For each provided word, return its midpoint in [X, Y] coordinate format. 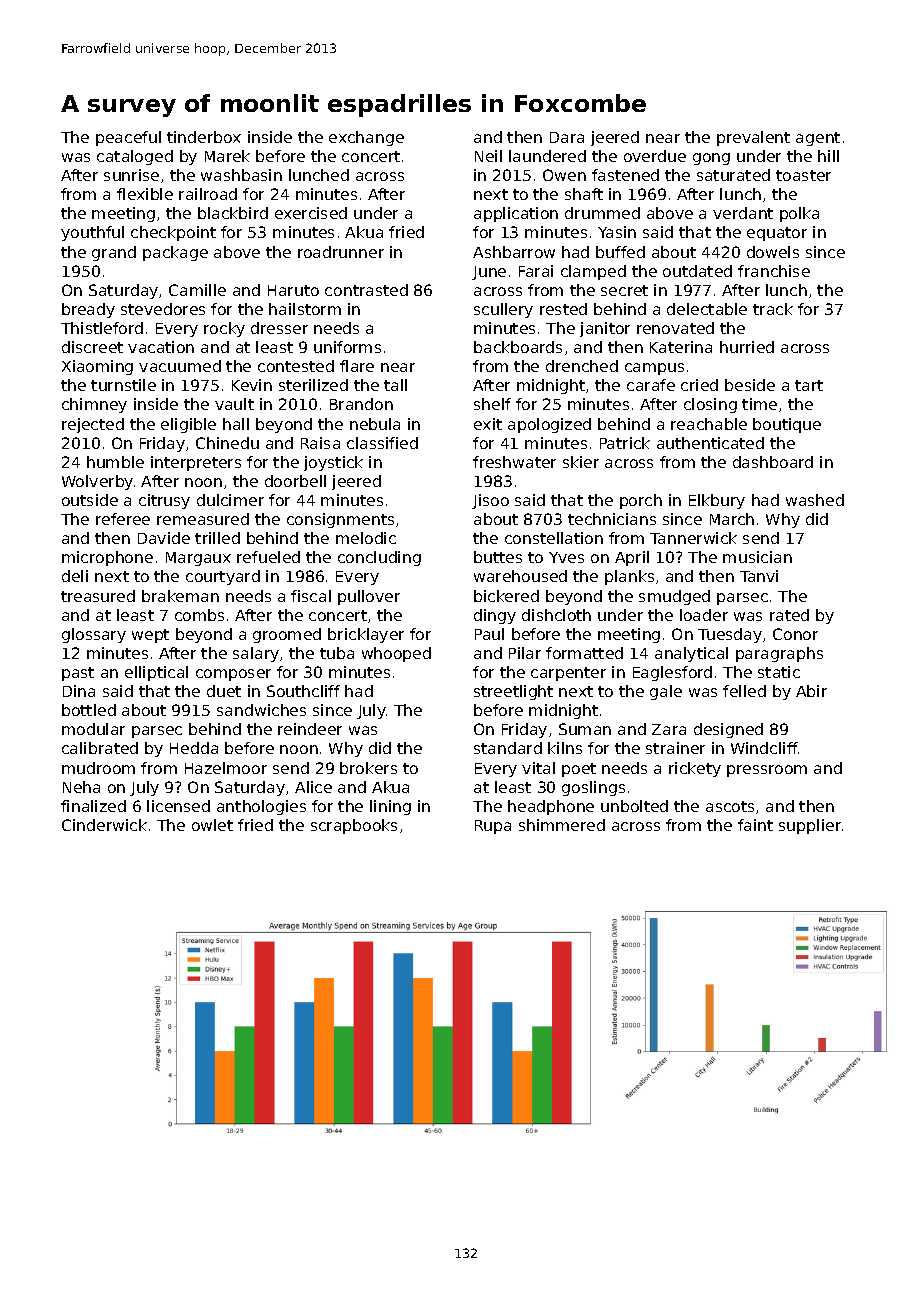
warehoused [520, 576]
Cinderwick [104, 825]
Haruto [293, 290]
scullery [503, 310]
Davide [164, 538]
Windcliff [765, 748]
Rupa [493, 827]
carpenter [568, 674]
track [773, 309]
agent [818, 139]
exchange [366, 138]
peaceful [128, 138]
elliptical [156, 673]
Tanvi [759, 576]
